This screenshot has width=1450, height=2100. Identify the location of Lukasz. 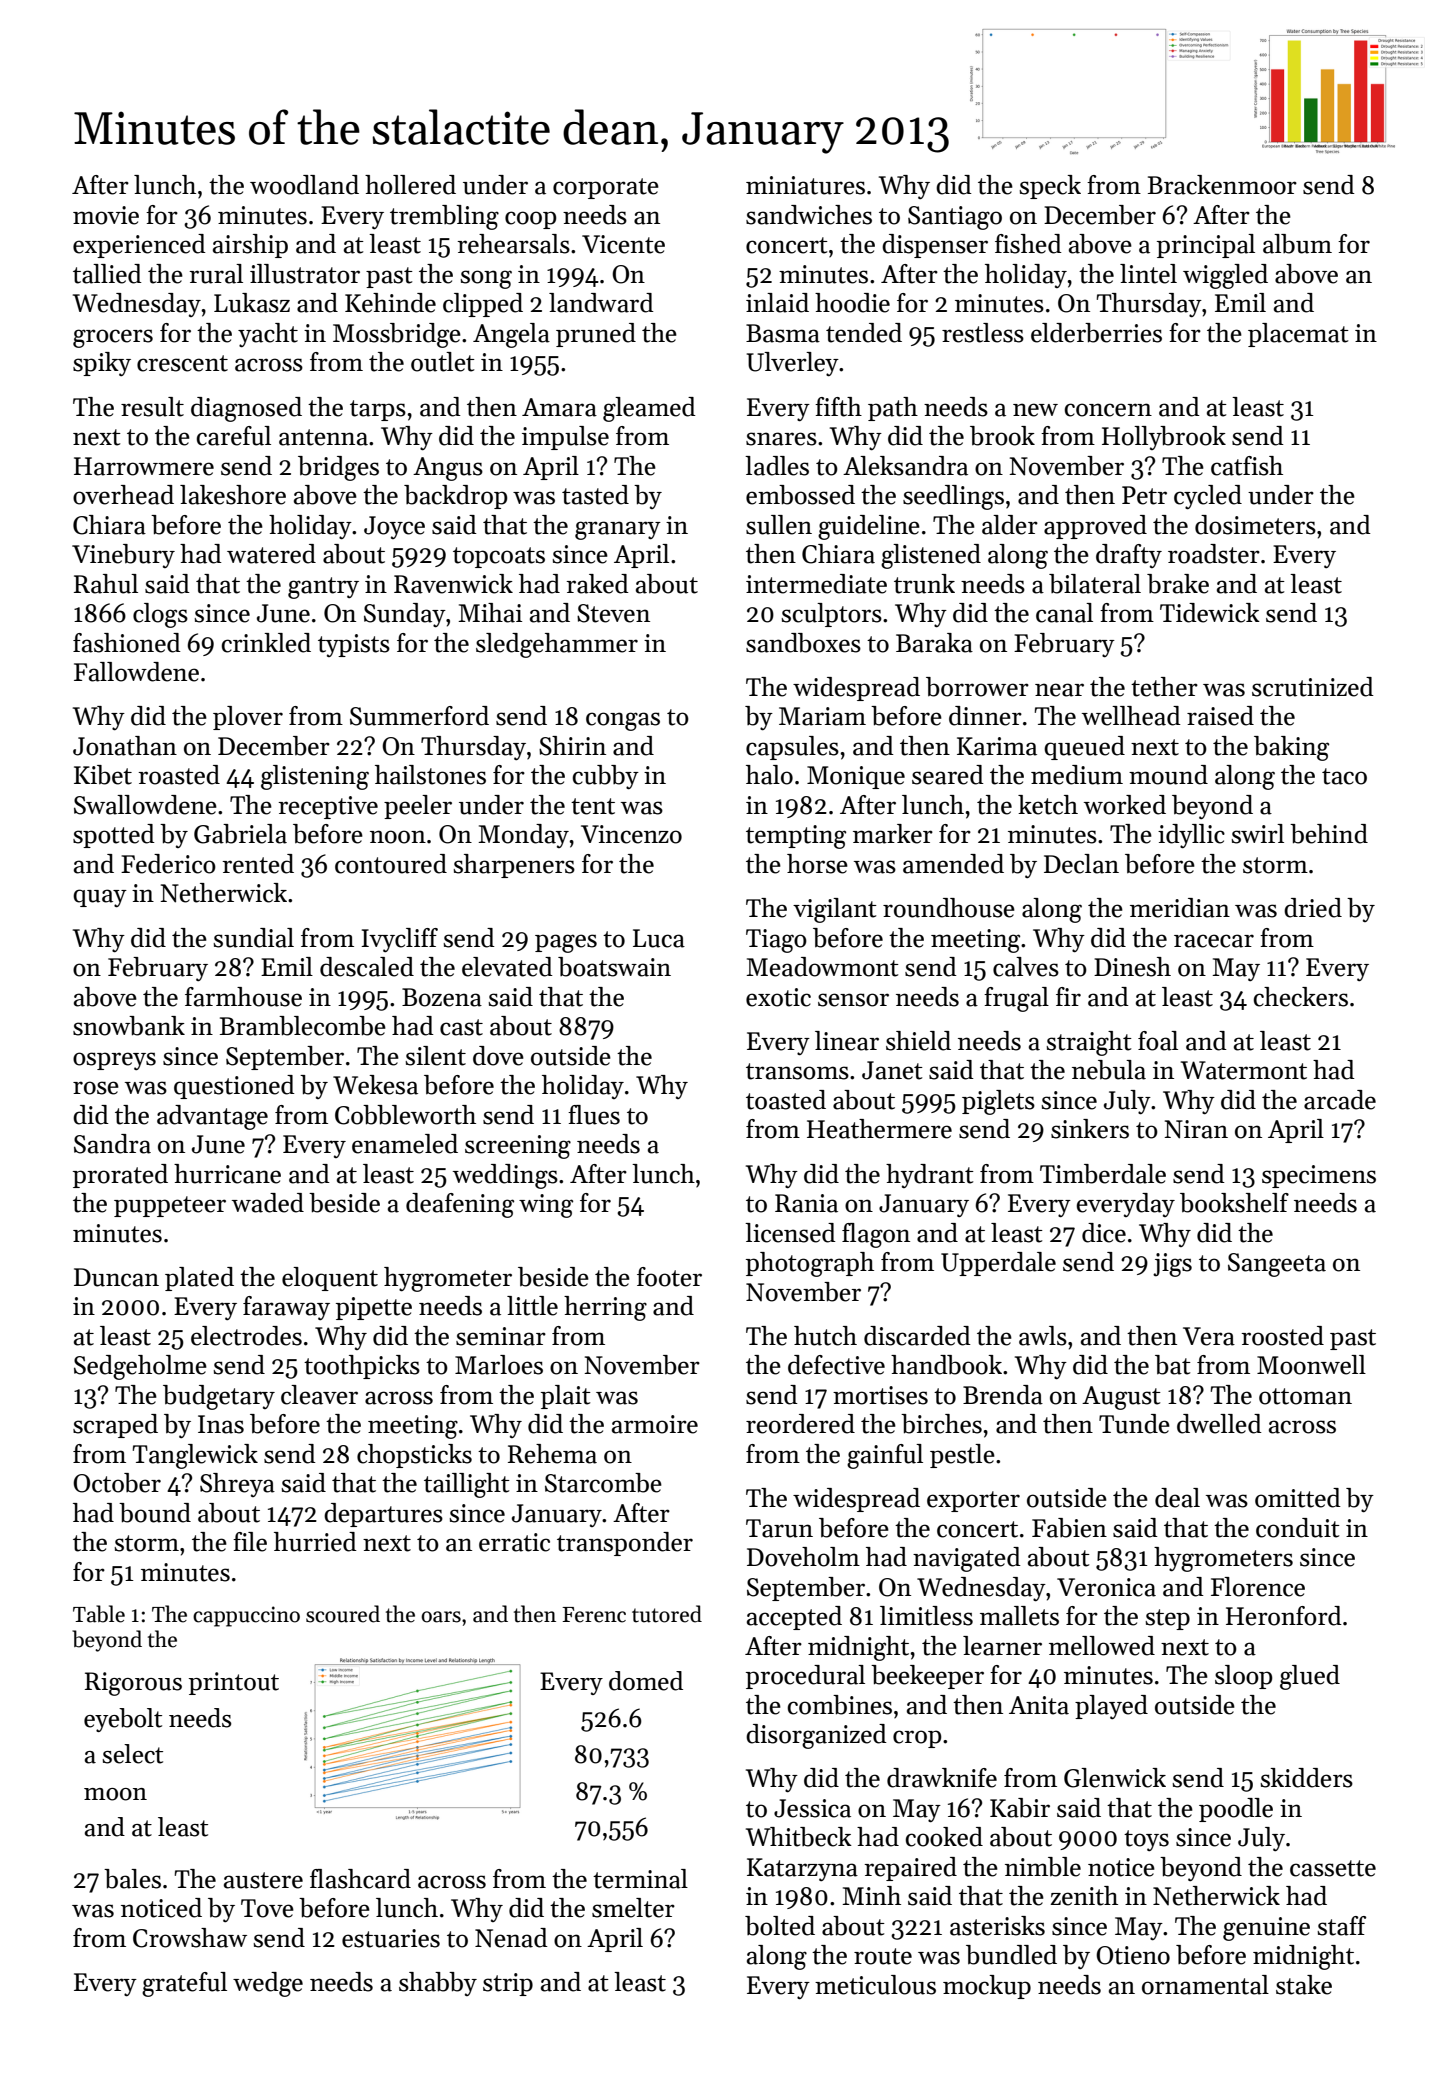
(252, 303).
